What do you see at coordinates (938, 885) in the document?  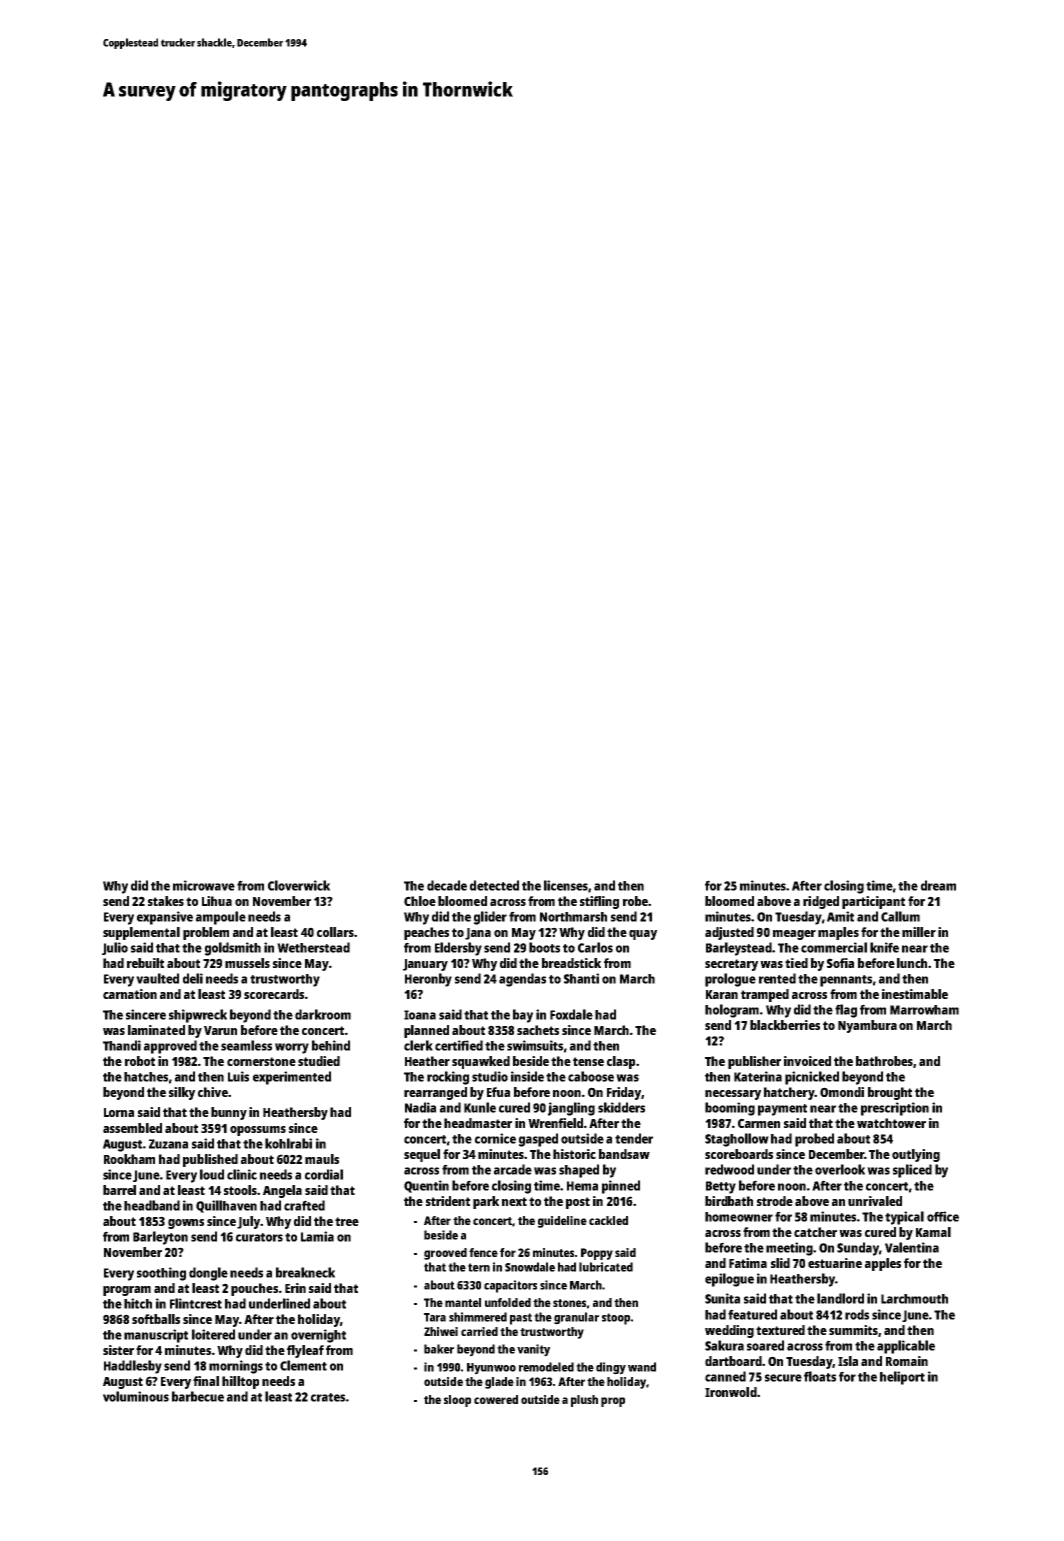 I see `dream` at bounding box center [938, 885].
